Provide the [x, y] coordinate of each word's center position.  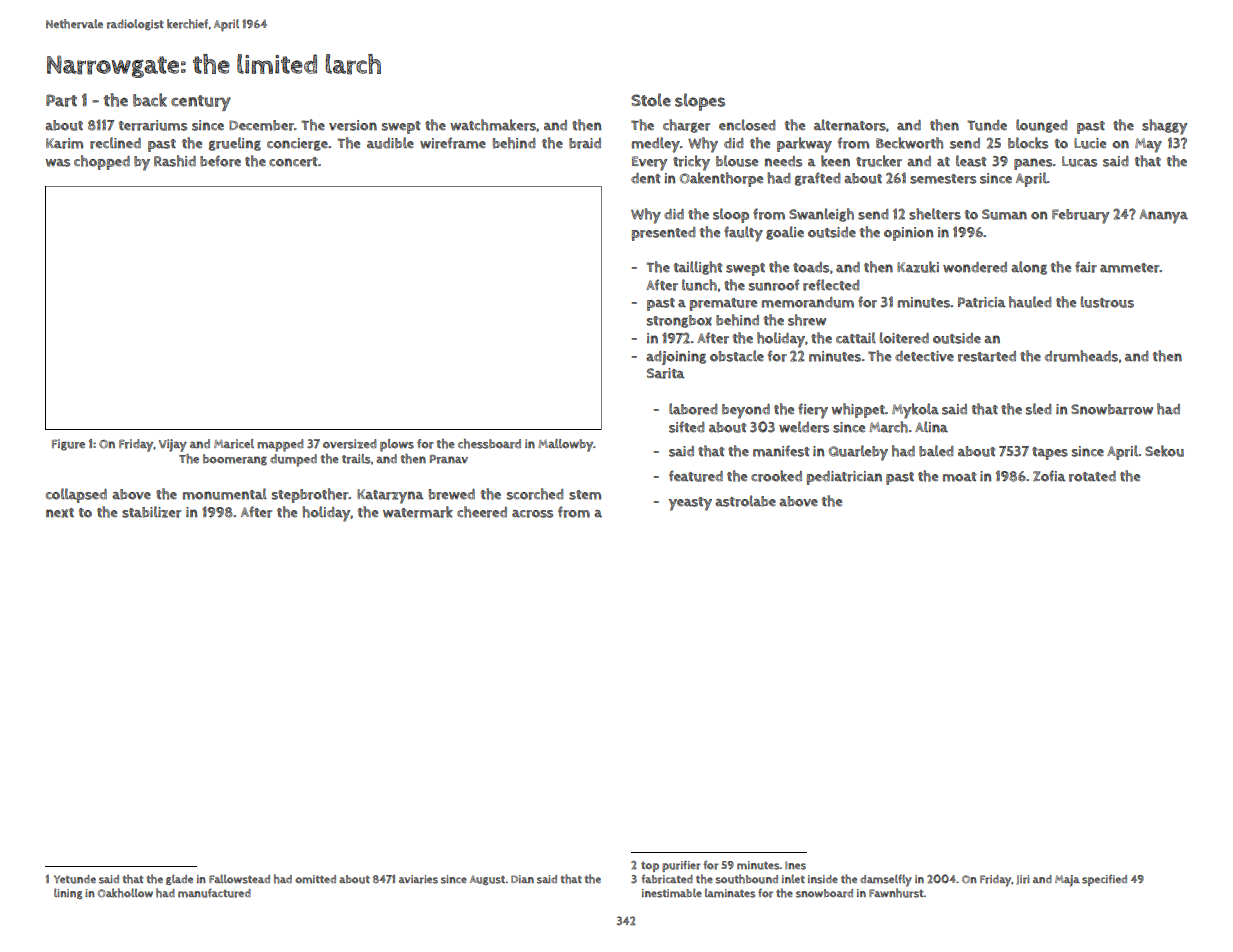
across [532, 514]
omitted [315, 879]
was [58, 163]
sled [1038, 409]
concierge [297, 144]
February [1081, 216]
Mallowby [565, 445]
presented [663, 234]
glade [179, 879]
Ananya [1163, 216]
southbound [746, 879]
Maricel [234, 444]
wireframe [453, 143]
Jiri [1022, 880]
